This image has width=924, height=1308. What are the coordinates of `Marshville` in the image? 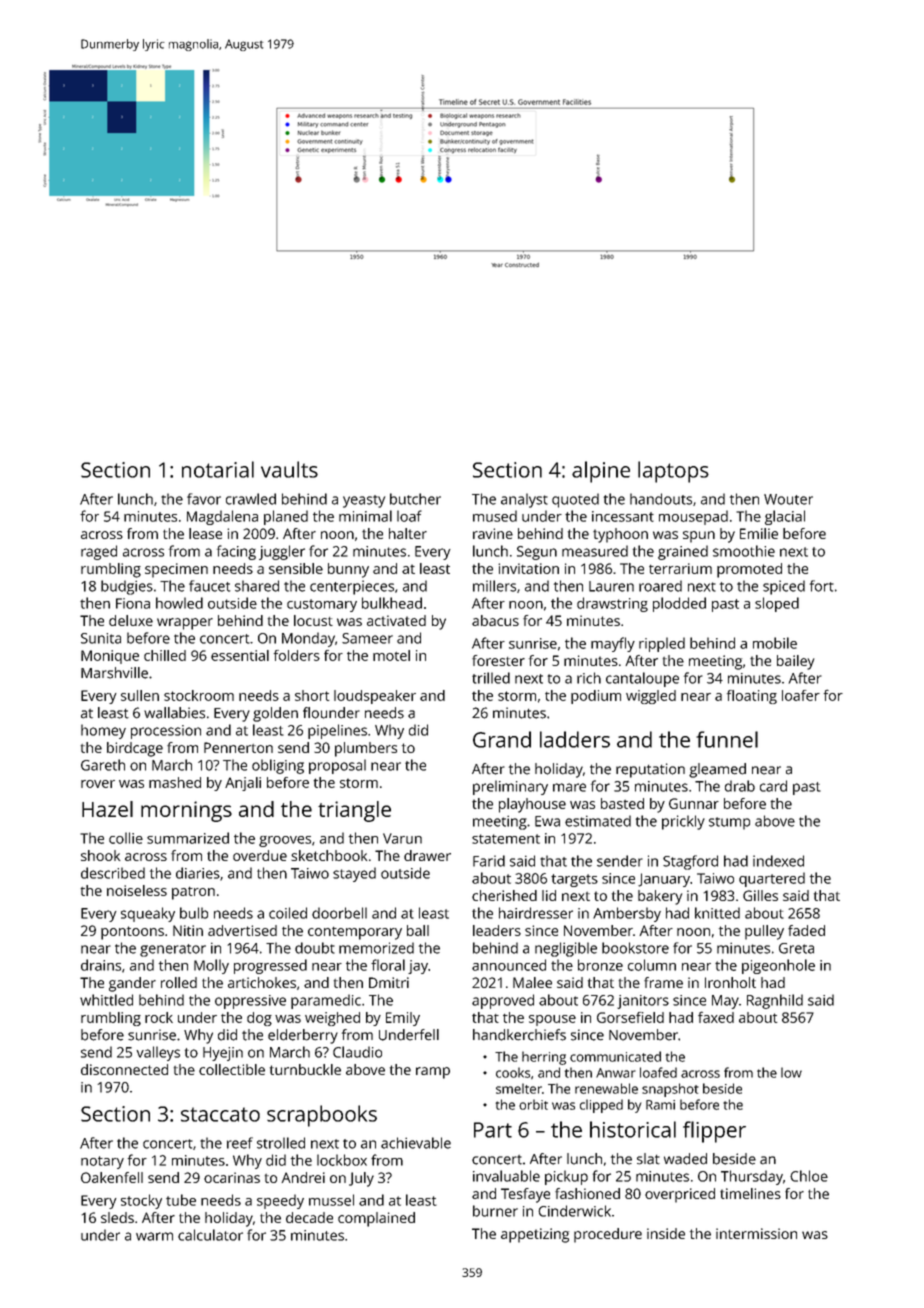 It's located at (114, 673).
